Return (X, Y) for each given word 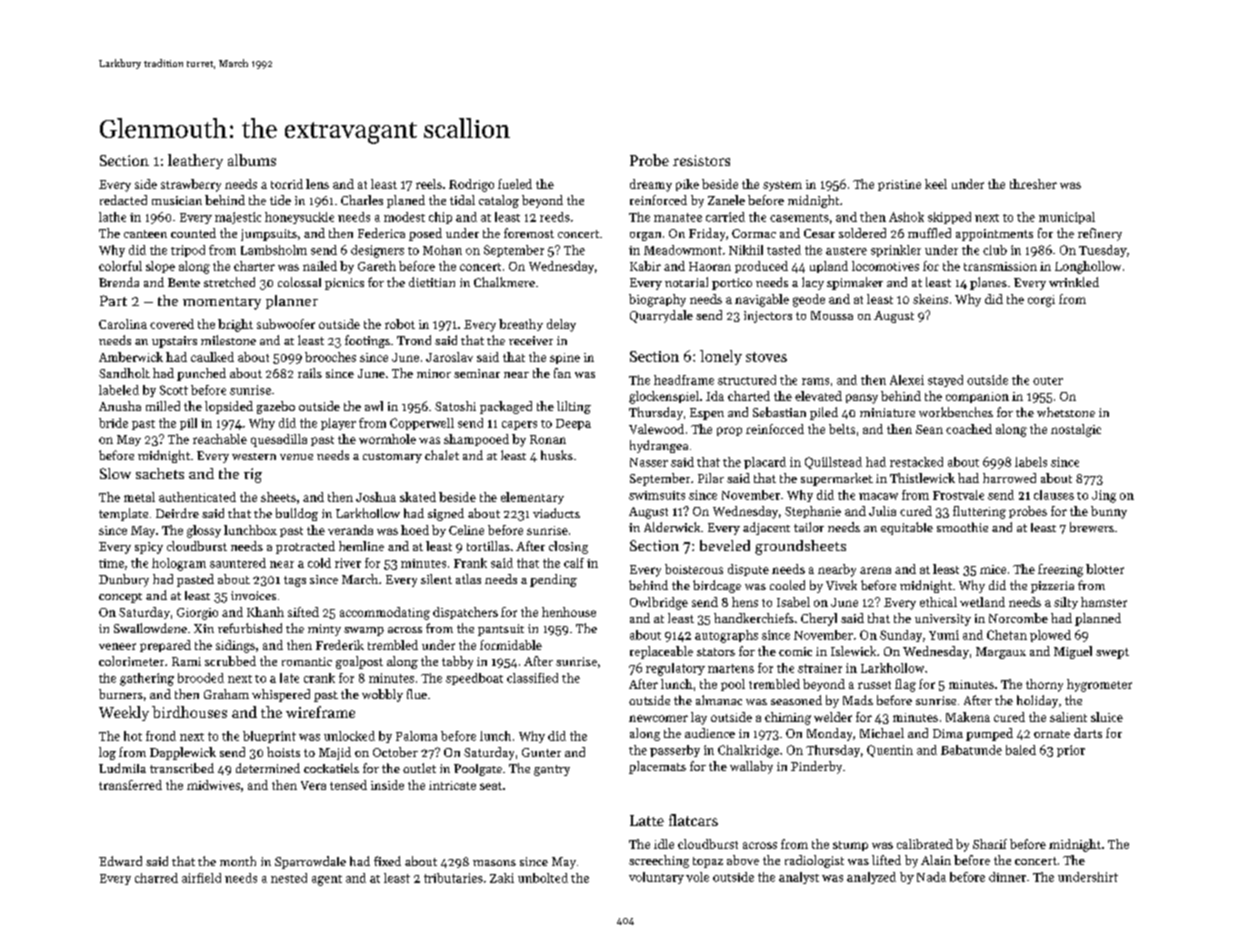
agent (327, 880)
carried (725, 217)
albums (252, 160)
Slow (115, 473)
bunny (1109, 512)
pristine (899, 185)
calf (574, 563)
